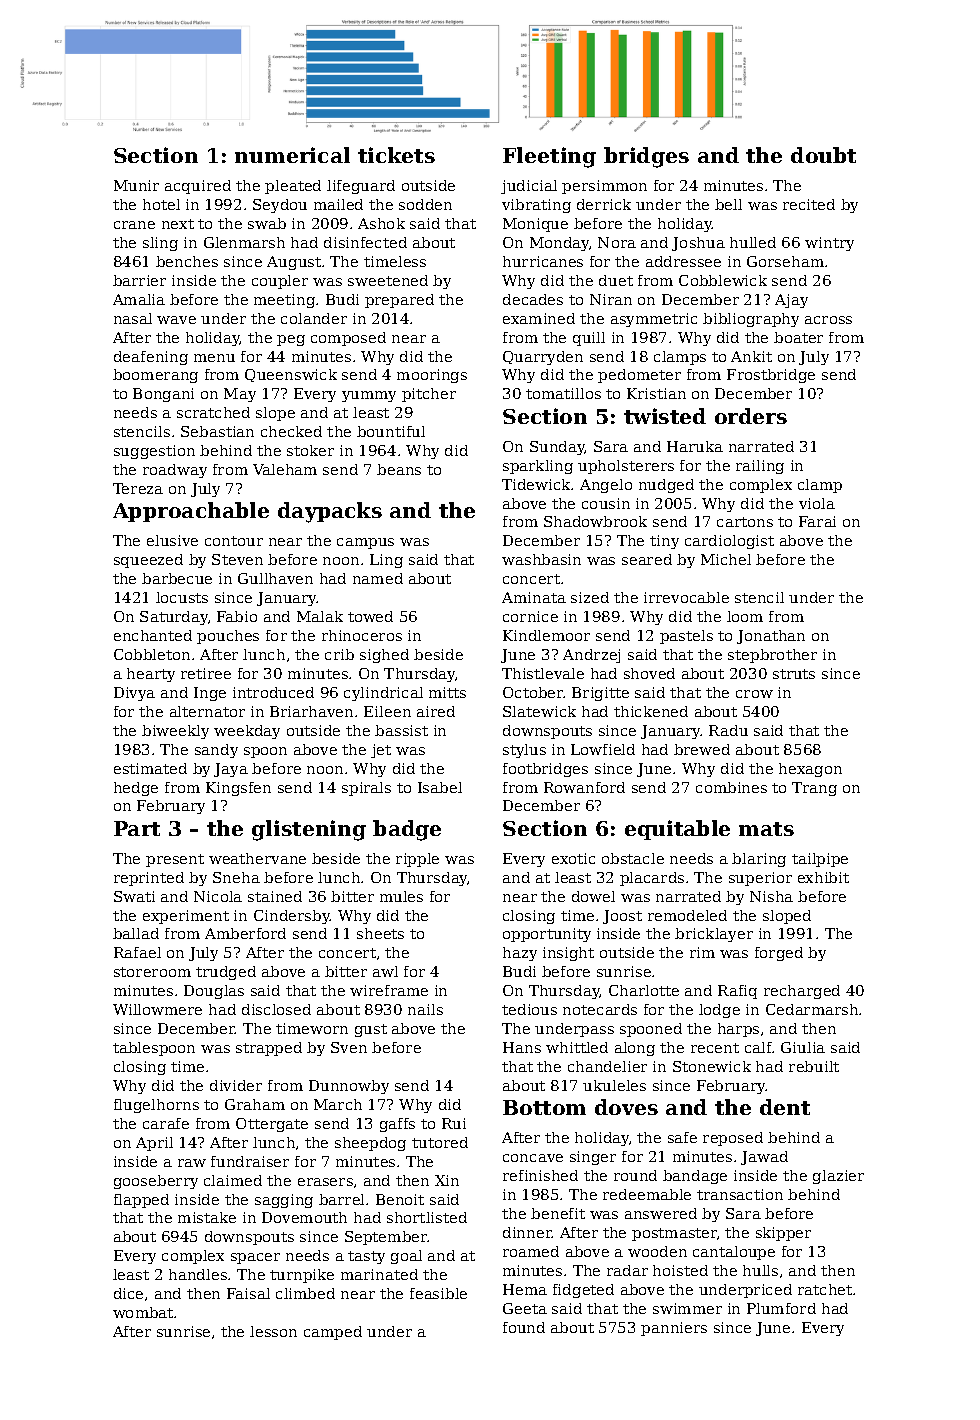 The height and width of the document is (1420, 980). What do you see at coordinates (436, 711) in the document?
I see `aired` at bounding box center [436, 711].
